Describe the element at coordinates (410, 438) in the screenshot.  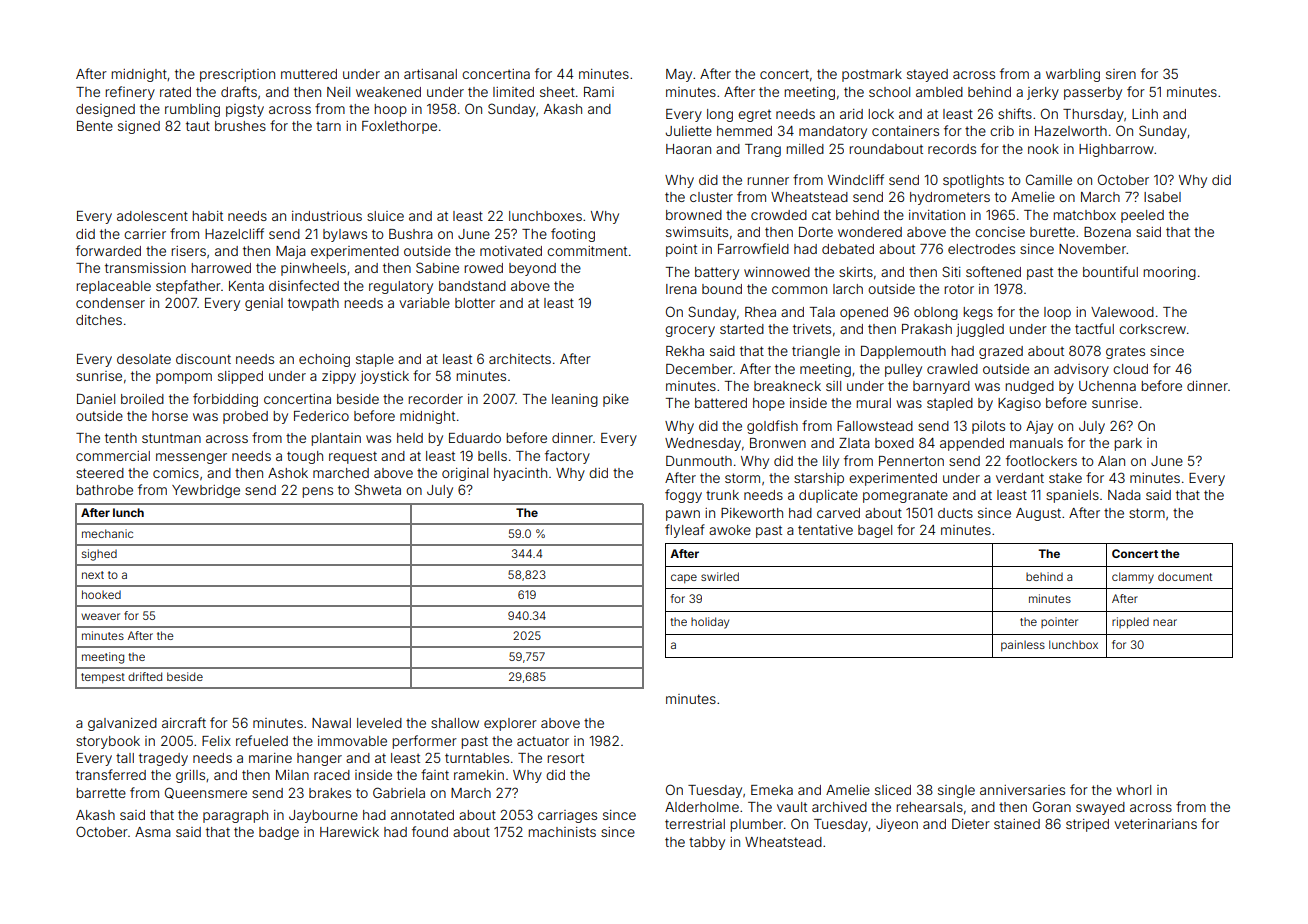
I see `held` at that location.
